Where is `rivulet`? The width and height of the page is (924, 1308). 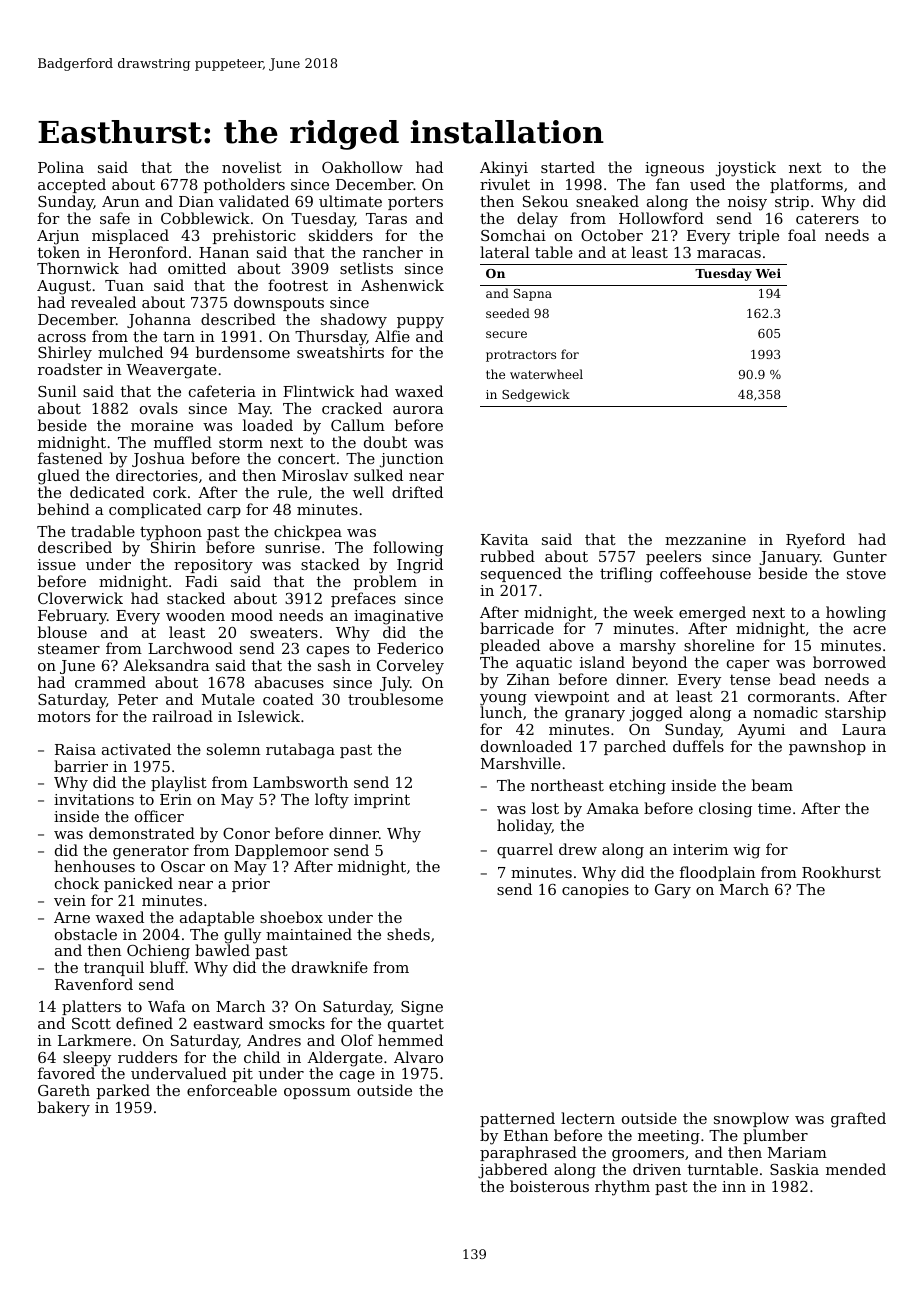
rivulet is located at coordinates (505, 184).
